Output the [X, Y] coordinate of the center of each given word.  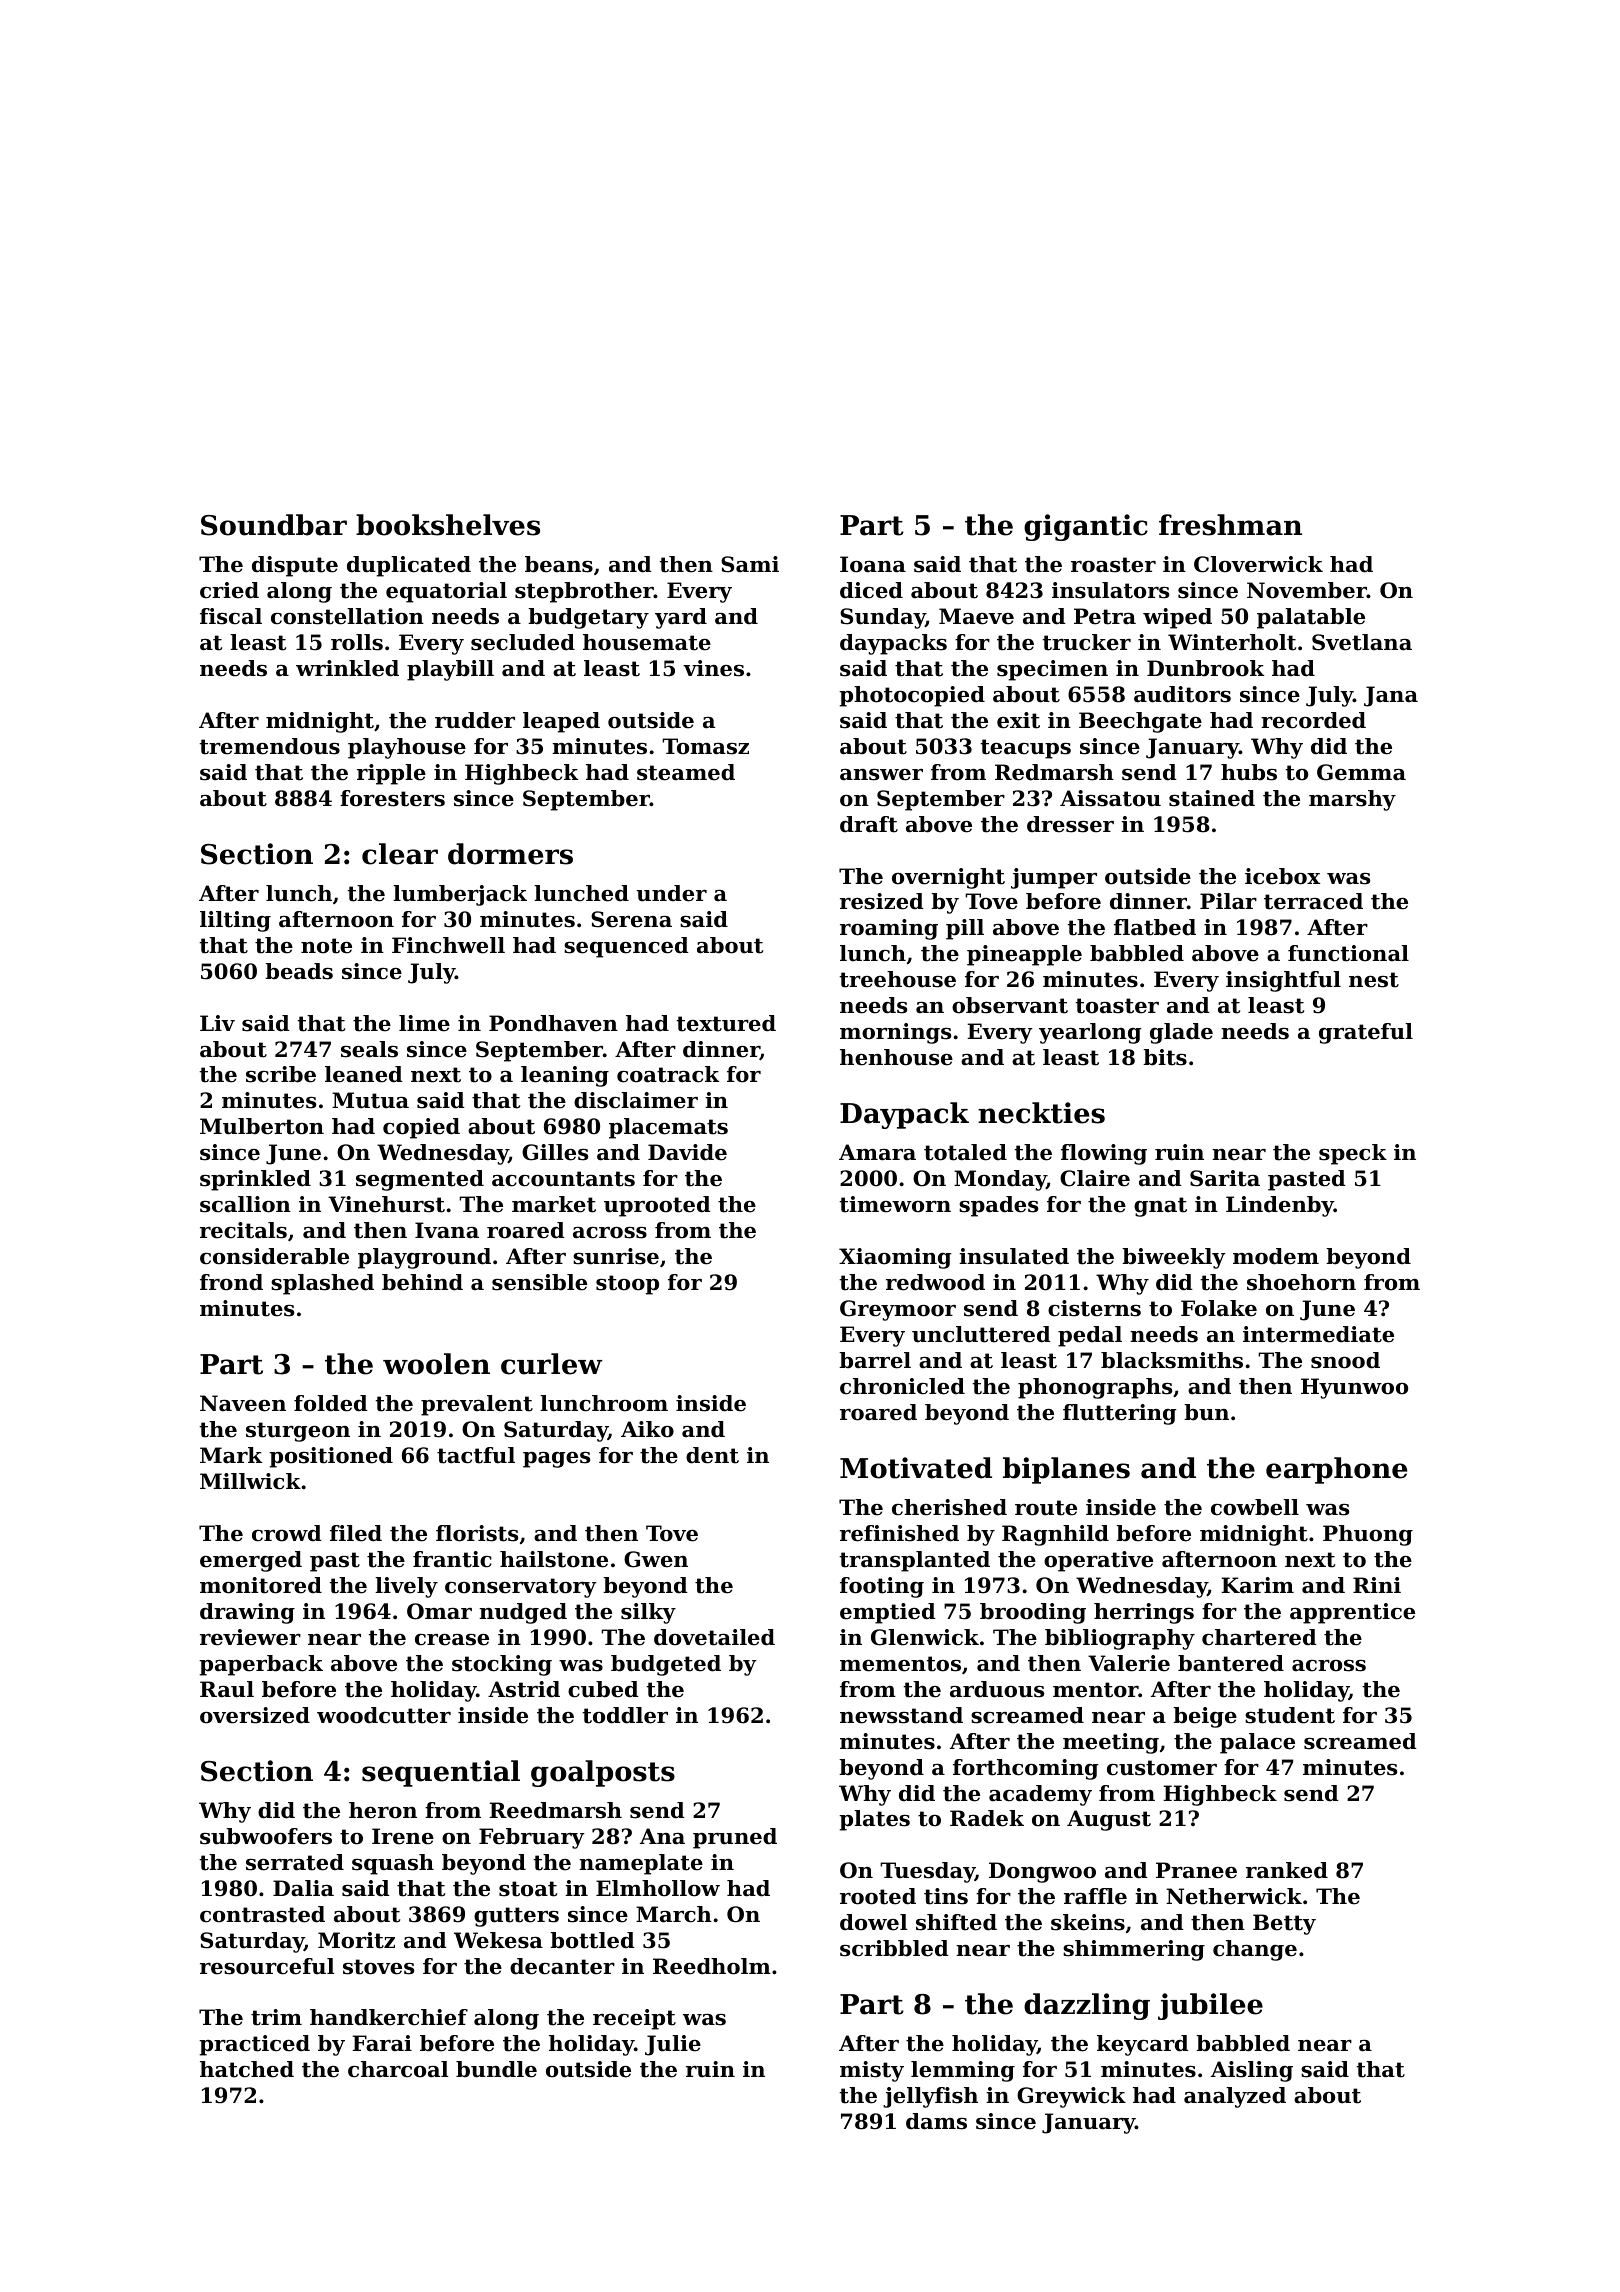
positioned [331, 1457]
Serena [631, 919]
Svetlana [1362, 642]
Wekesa [498, 1940]
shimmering [1134, 1950]
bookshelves [448, 525]
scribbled [894, 1948]
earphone [1336, 1470]
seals [369, 1049]
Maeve [976, 616]
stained [1212, 798]
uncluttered [981, 1334]
